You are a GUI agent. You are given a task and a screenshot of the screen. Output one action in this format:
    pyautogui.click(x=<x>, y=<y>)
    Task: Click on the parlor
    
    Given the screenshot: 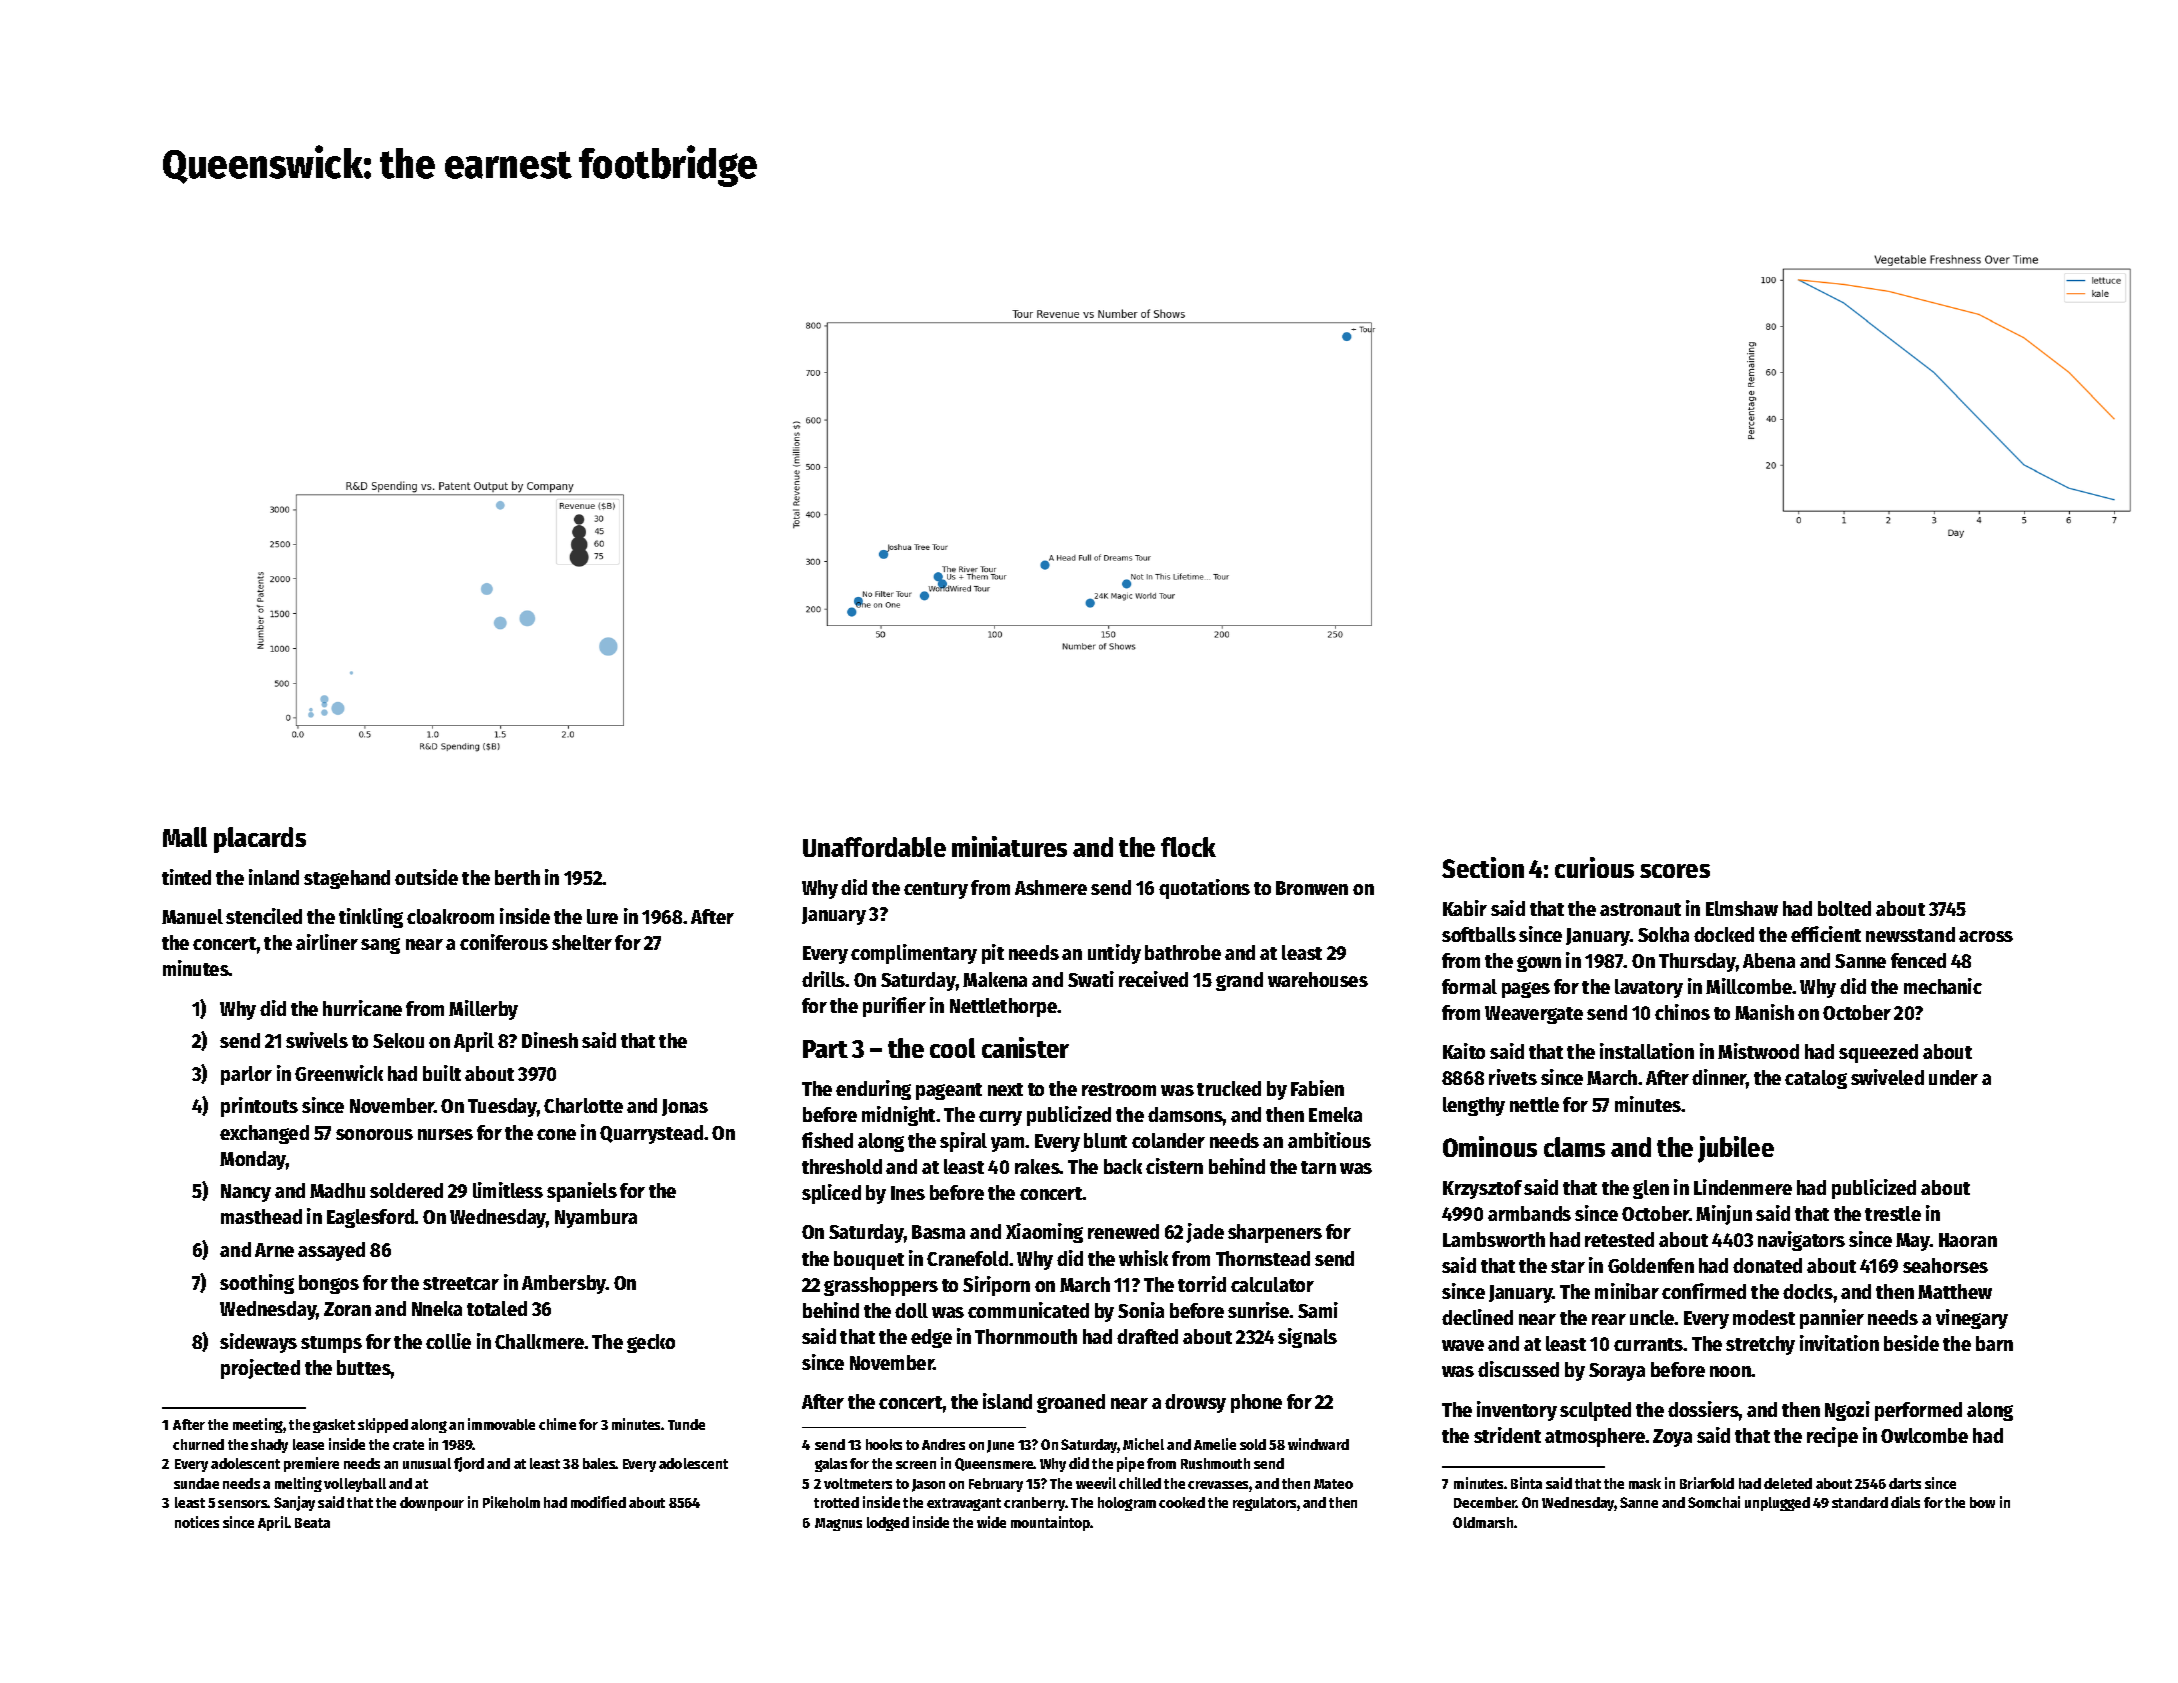 What is the action you would take?
    pyautogui.click(x=246, y=1075)
